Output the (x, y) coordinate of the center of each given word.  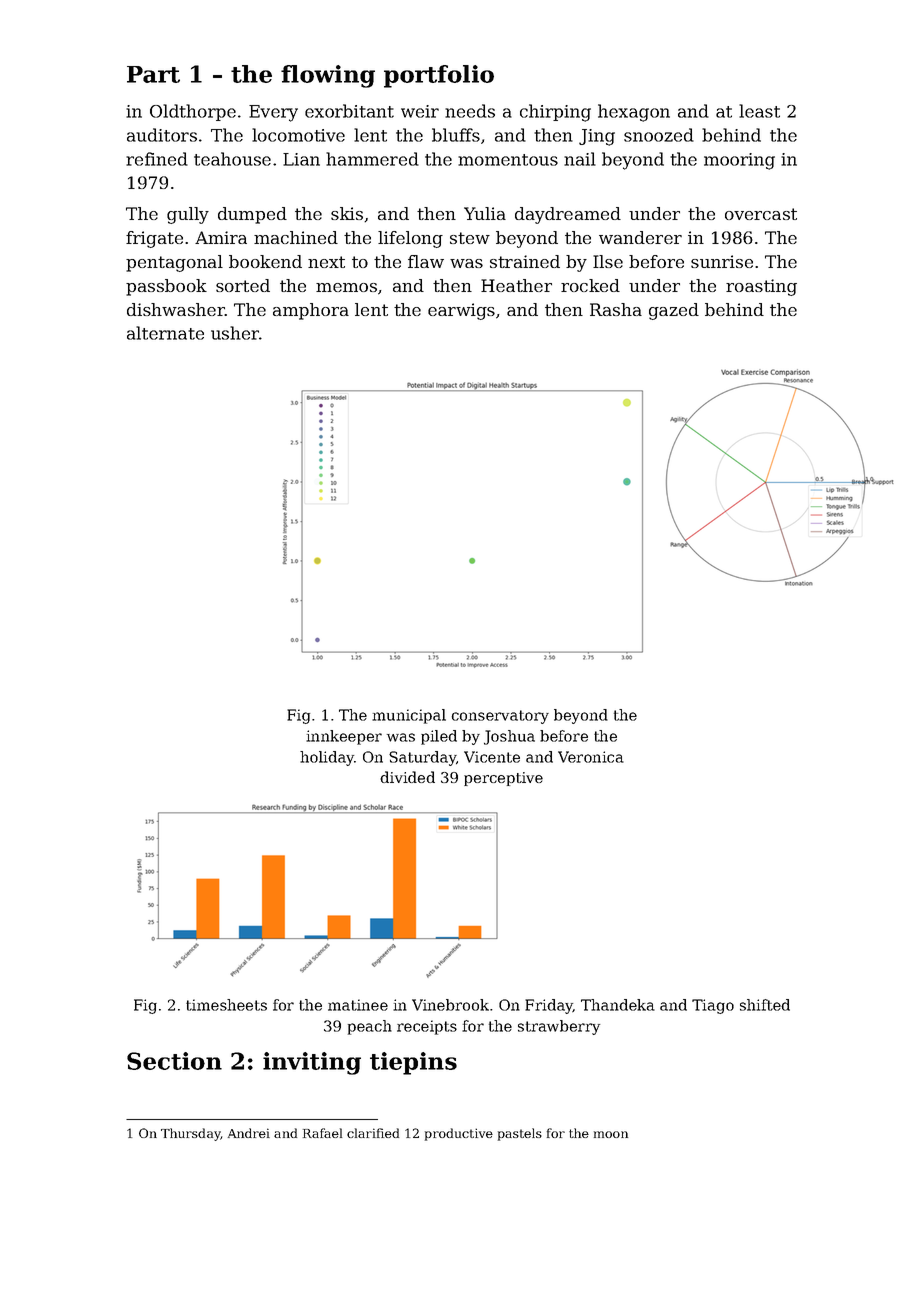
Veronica (591, 757)
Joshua (509, 737)
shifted (765, 1005)
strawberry (559, 1027)
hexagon (634, 113)
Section (174, 1061)
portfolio (439, 76)
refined (157, 159)
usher (235, 333)
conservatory (500, 717)
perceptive (503, 779)
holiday (327, 758)
